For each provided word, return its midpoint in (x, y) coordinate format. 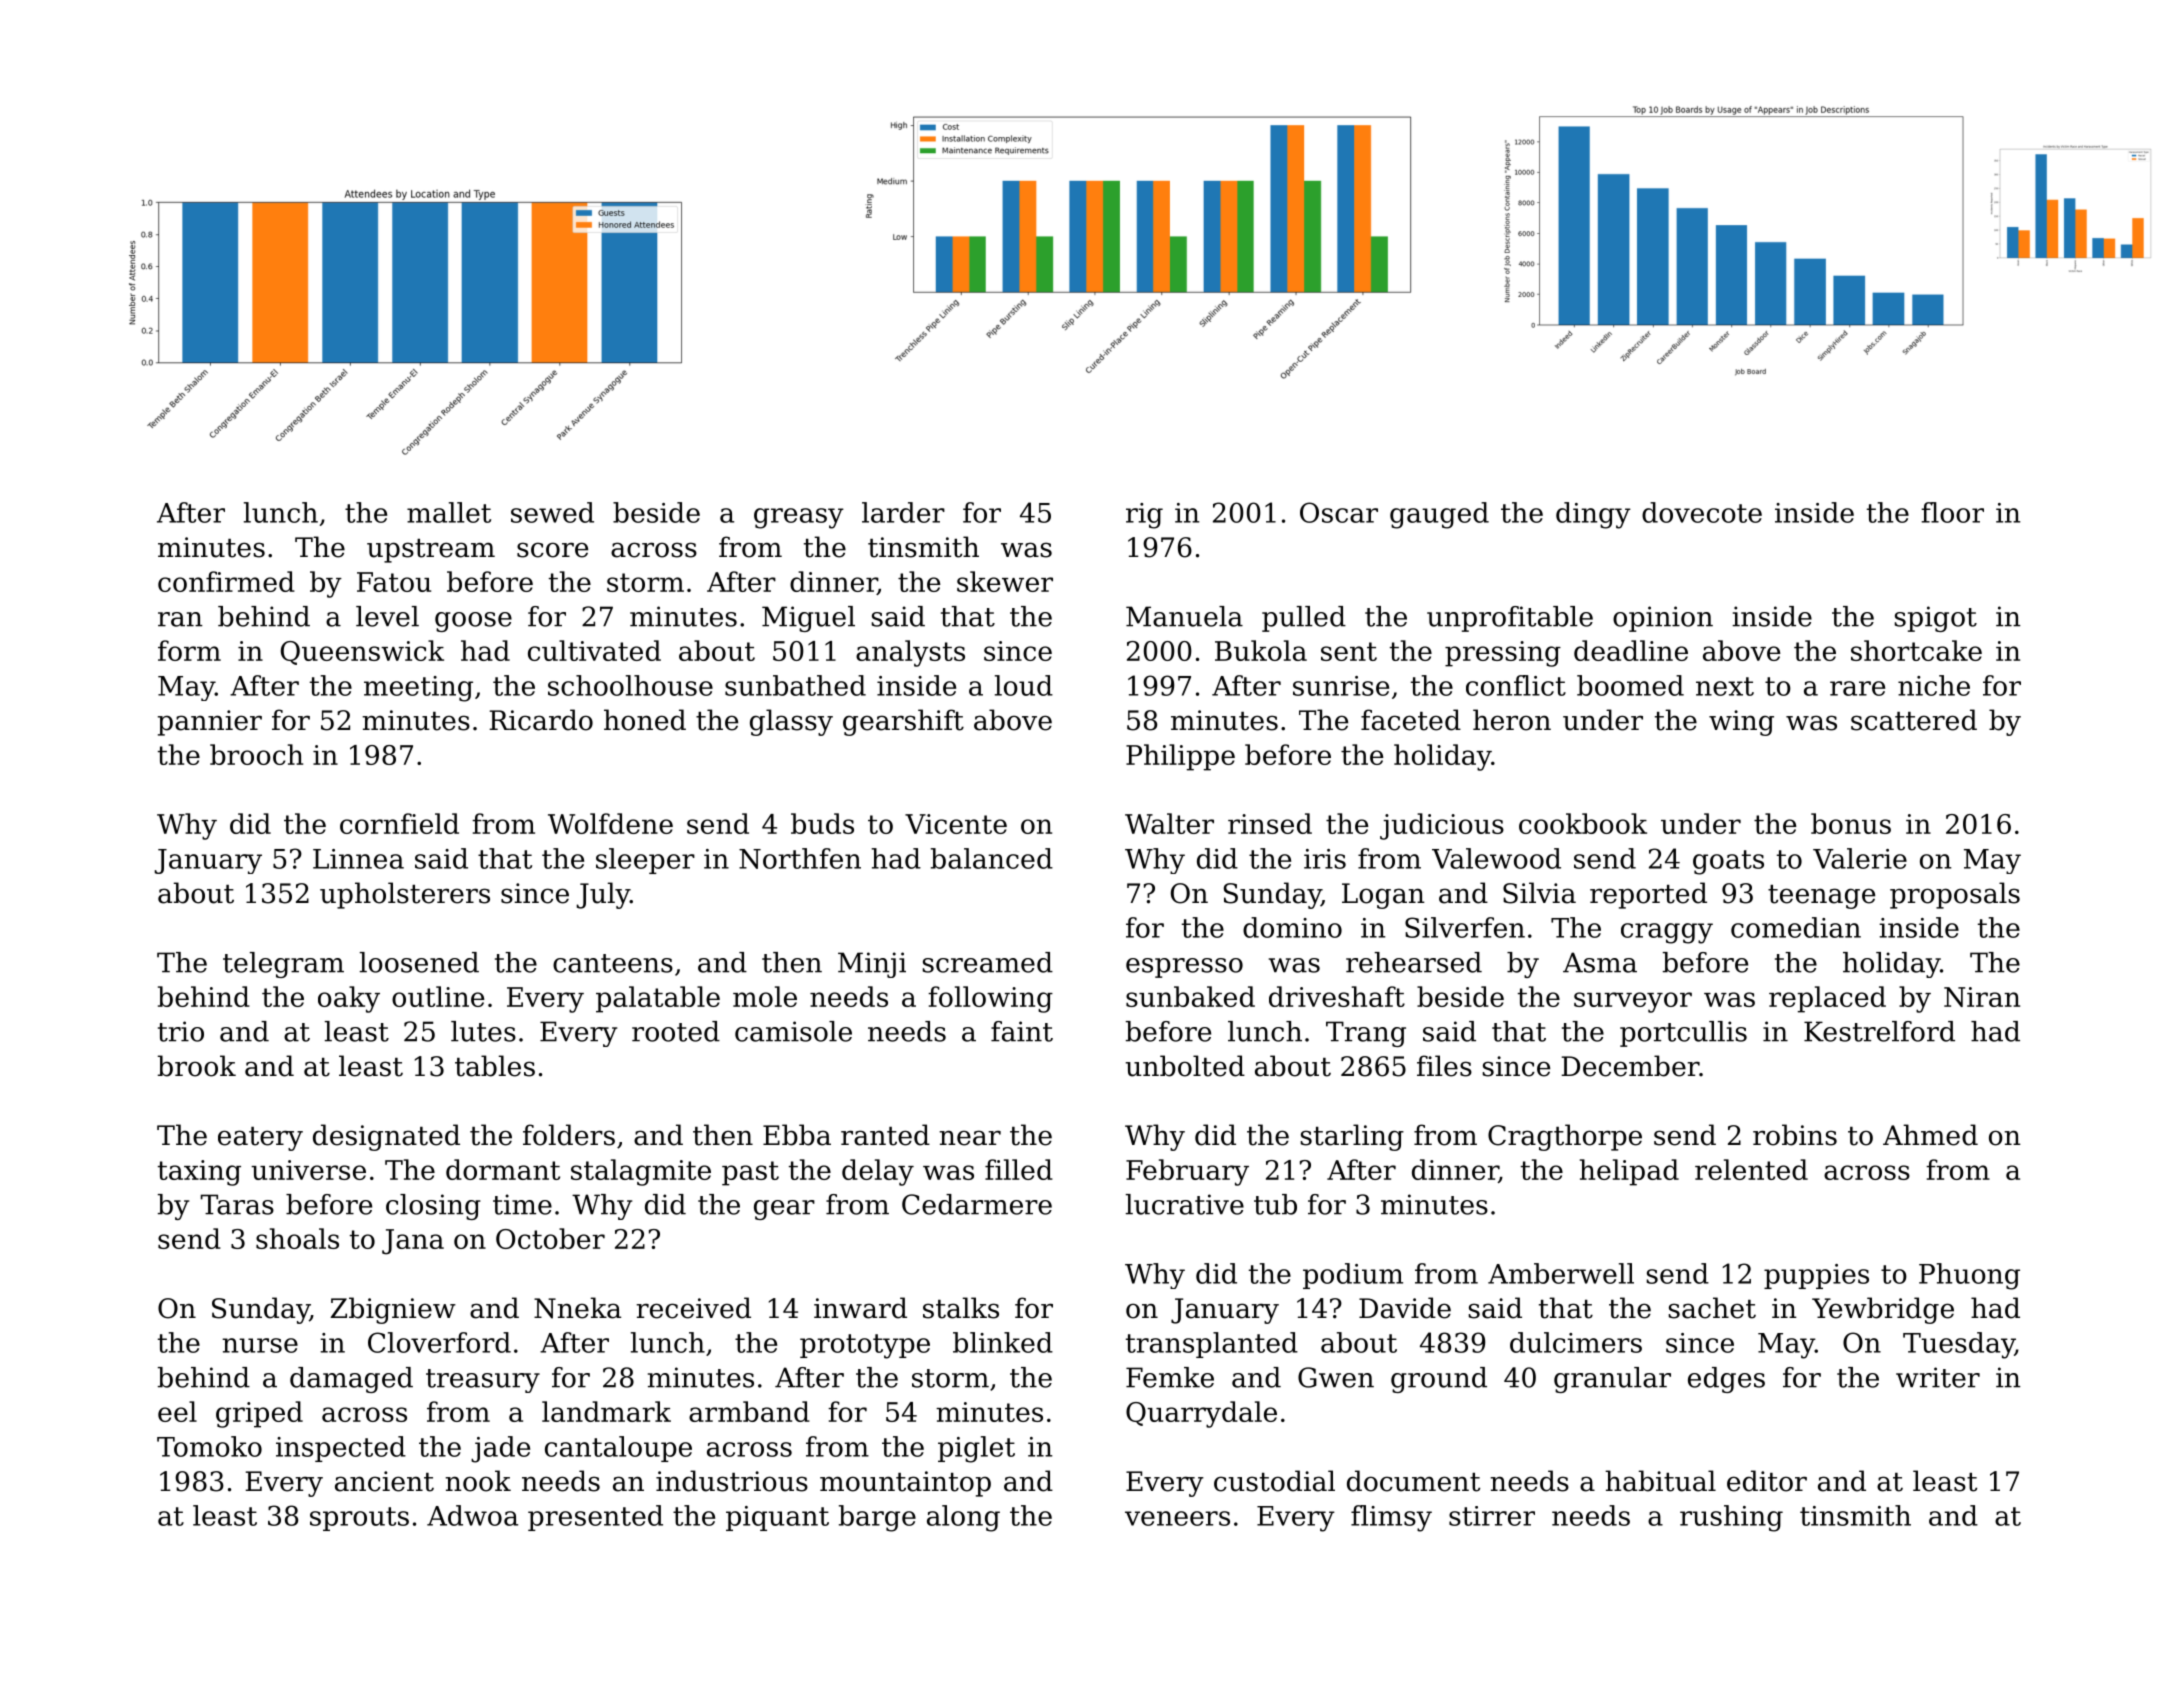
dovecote (1702, 512)
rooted (676, 1031)
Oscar (1339, 512)
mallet (449, 512)
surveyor (1633, 1002)
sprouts (359, 1519)
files (1444, 1066)
